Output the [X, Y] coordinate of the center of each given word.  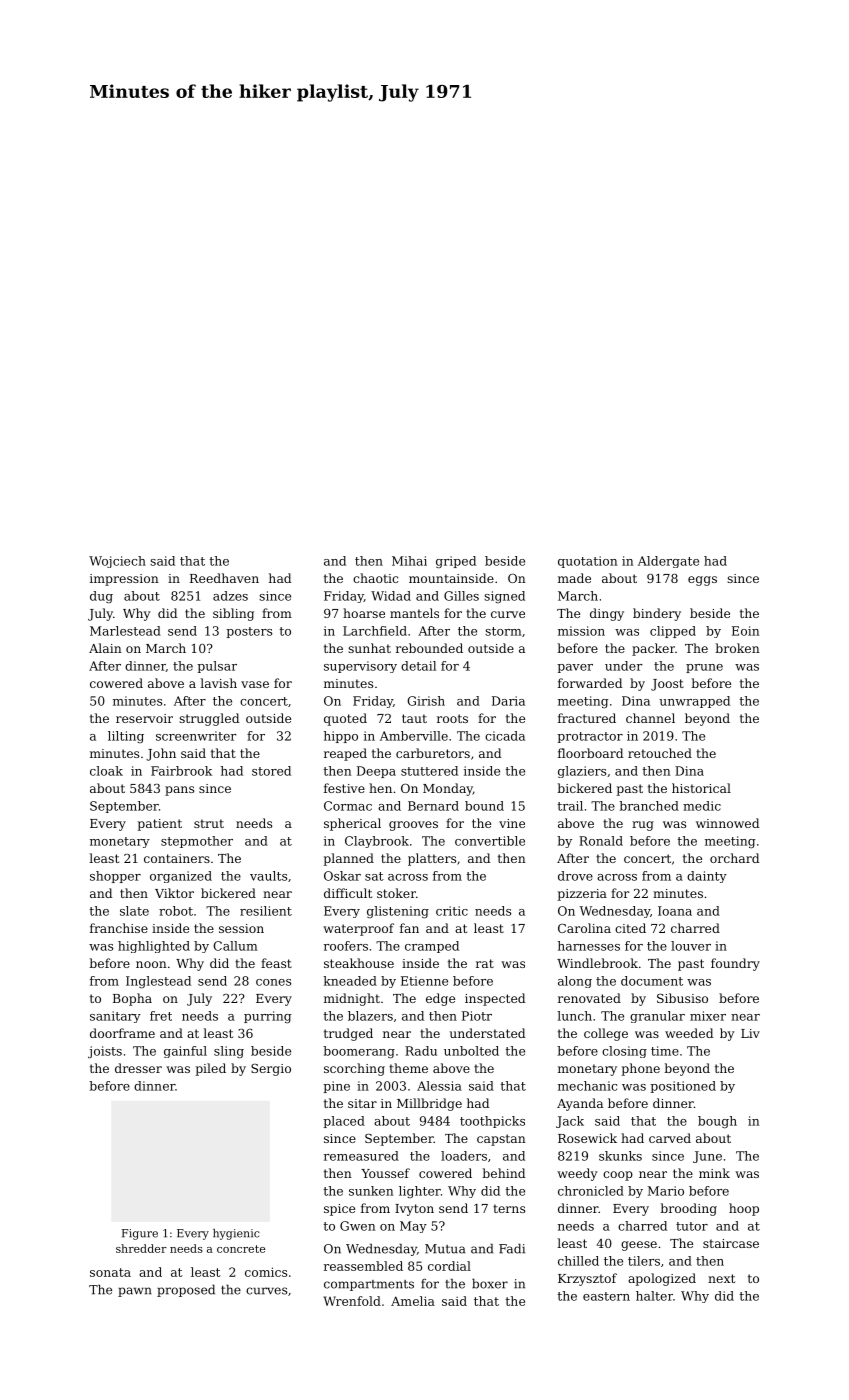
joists [105, 1052]
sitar [362, 1103]
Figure [140, 1234]
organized [181, 877]
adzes [230, 596]
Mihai [409, 561]
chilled [578, 1261]
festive [344, 788]
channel [650, 718]
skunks [620, 1156]
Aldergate [668, 562]
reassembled [363, 1266]
